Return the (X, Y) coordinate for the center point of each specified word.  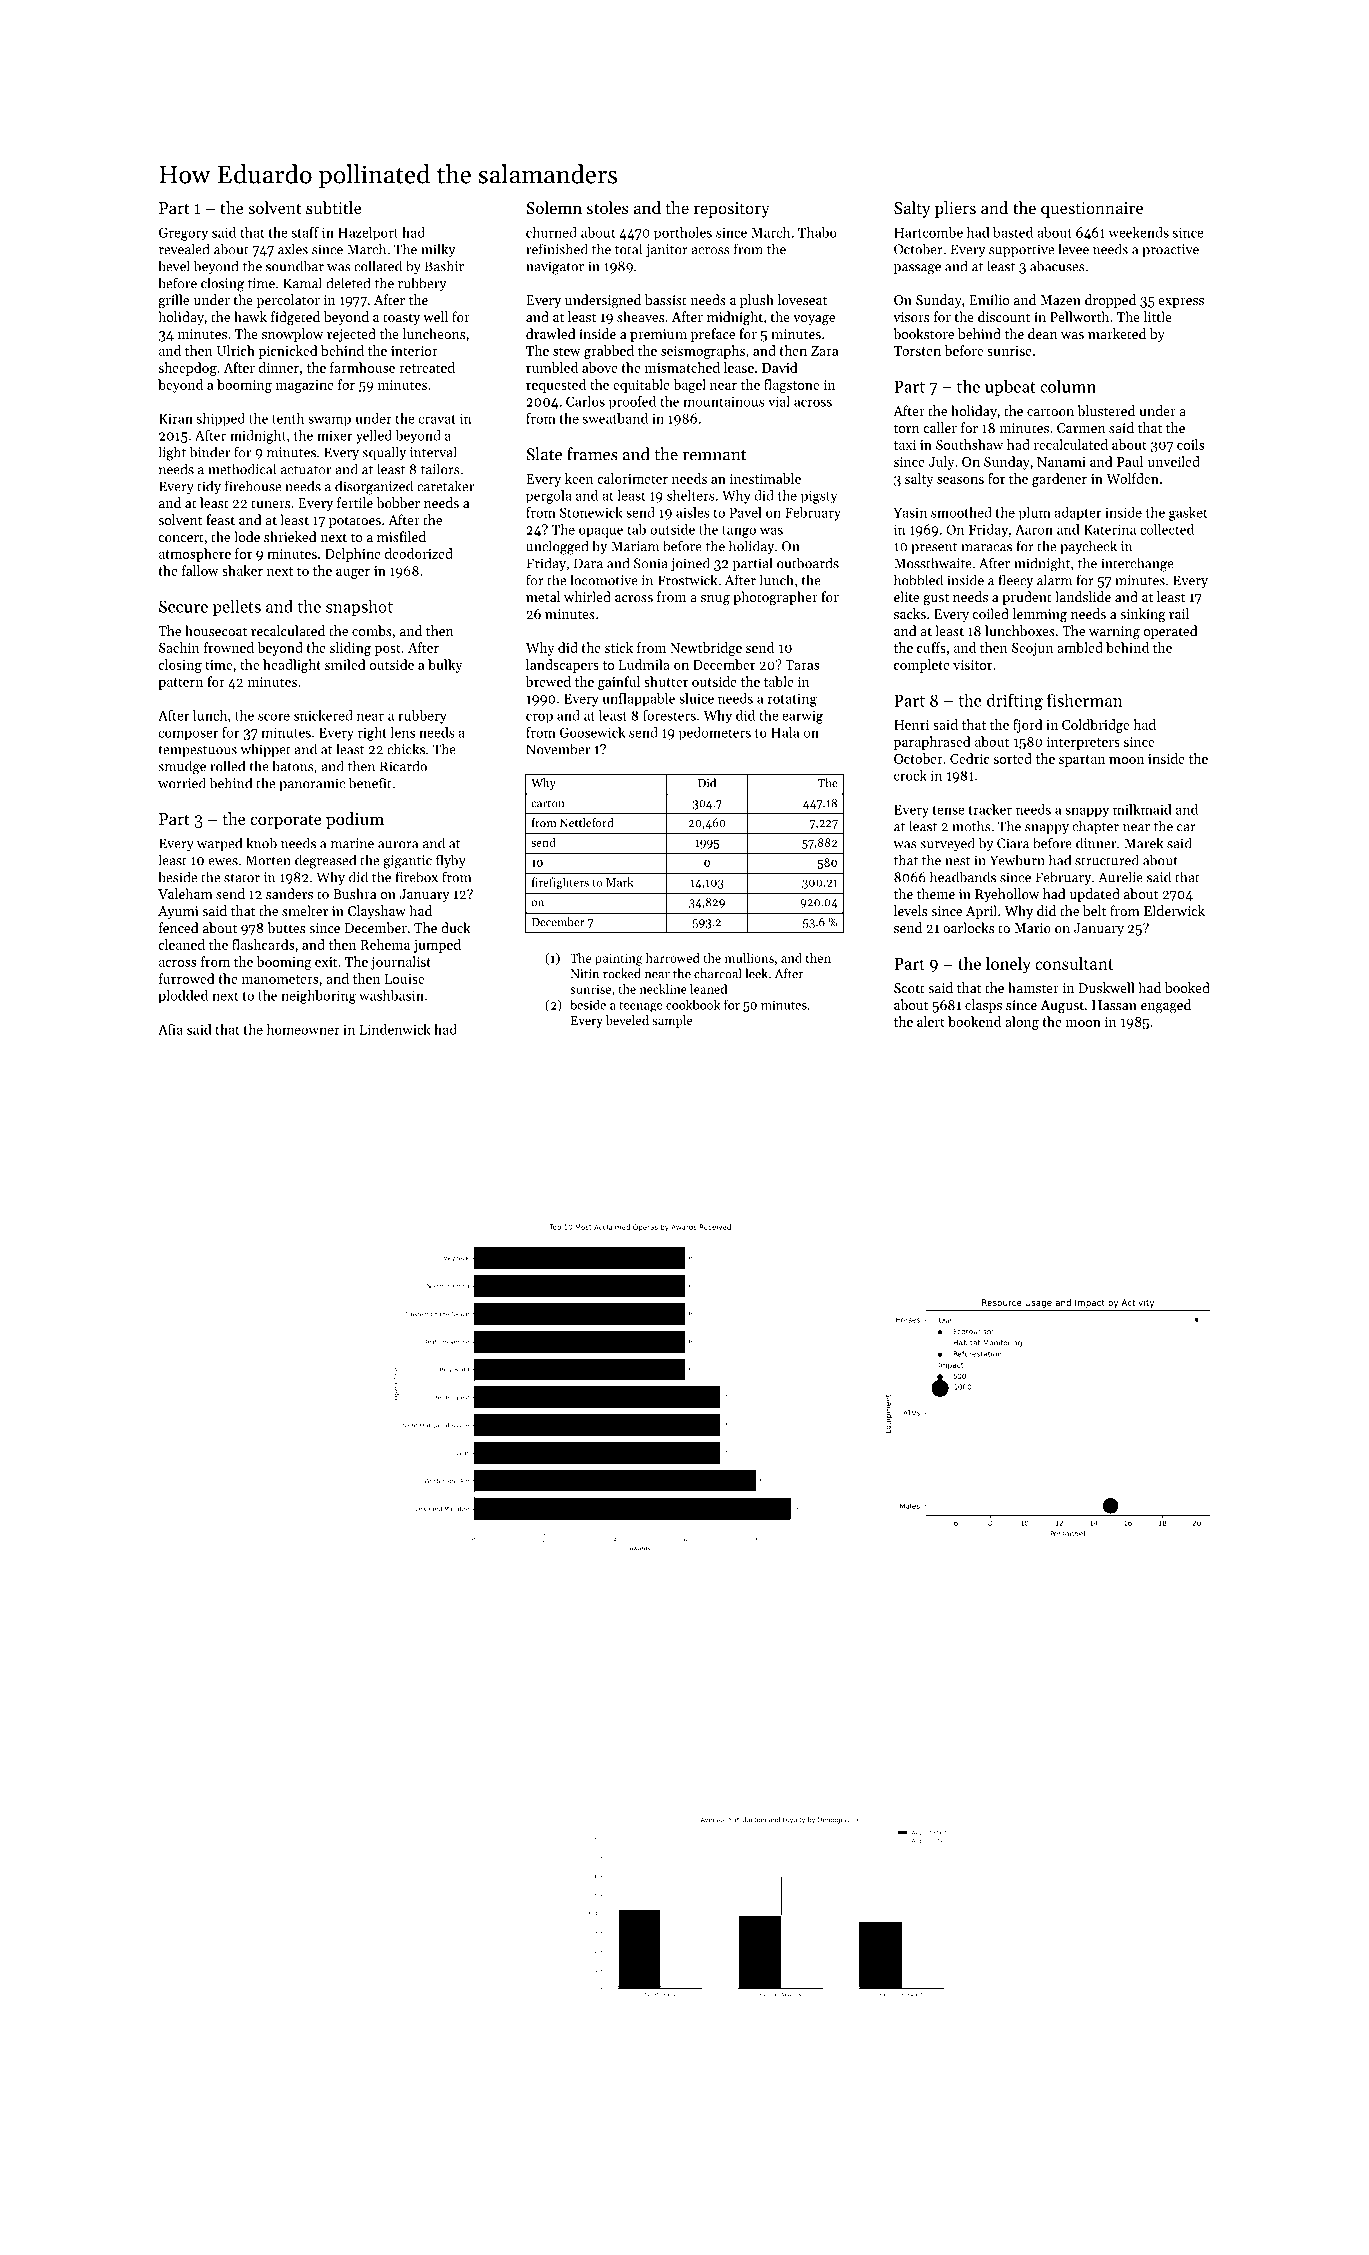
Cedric (970, 758)
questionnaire (1092, 210)
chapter (1096, 827)
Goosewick (592, 732)
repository (732, 210)
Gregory (183, 234)
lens (403, 732)
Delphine (353, 555)
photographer (775, 598)
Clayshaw (377, 912)
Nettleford (587, 822)
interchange (1137, 564)
